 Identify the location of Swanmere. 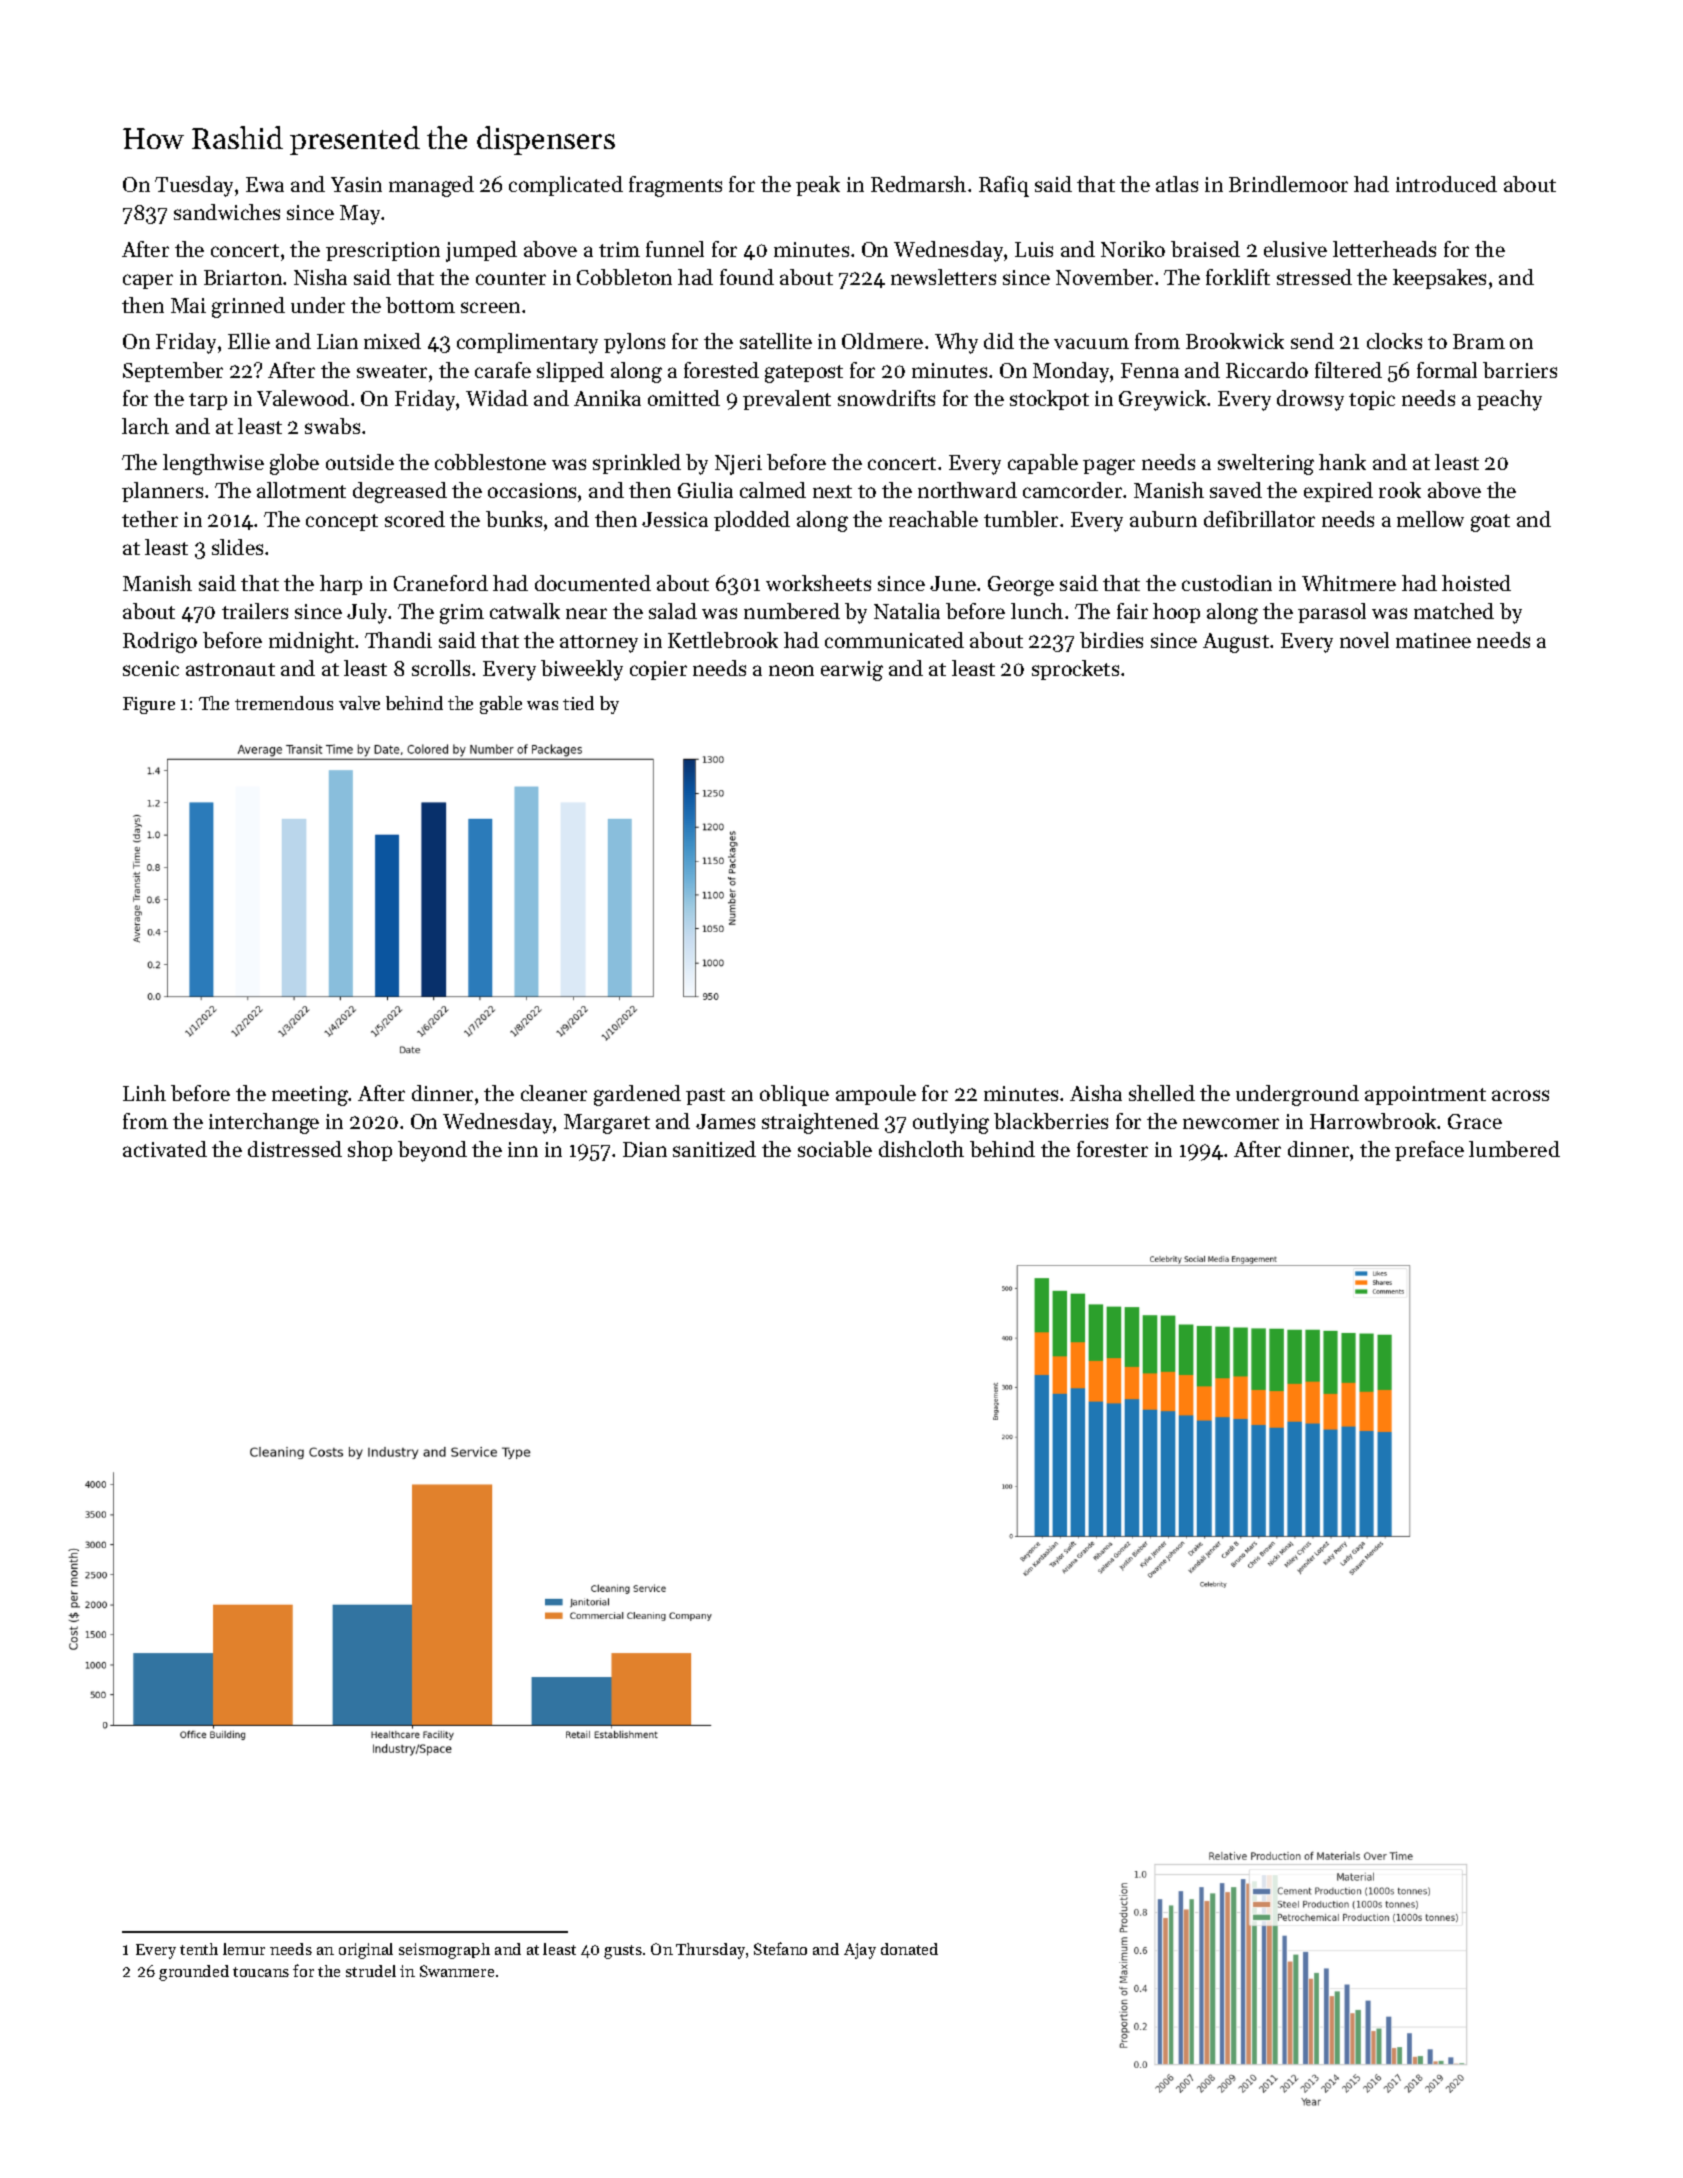
(457, 1971).
